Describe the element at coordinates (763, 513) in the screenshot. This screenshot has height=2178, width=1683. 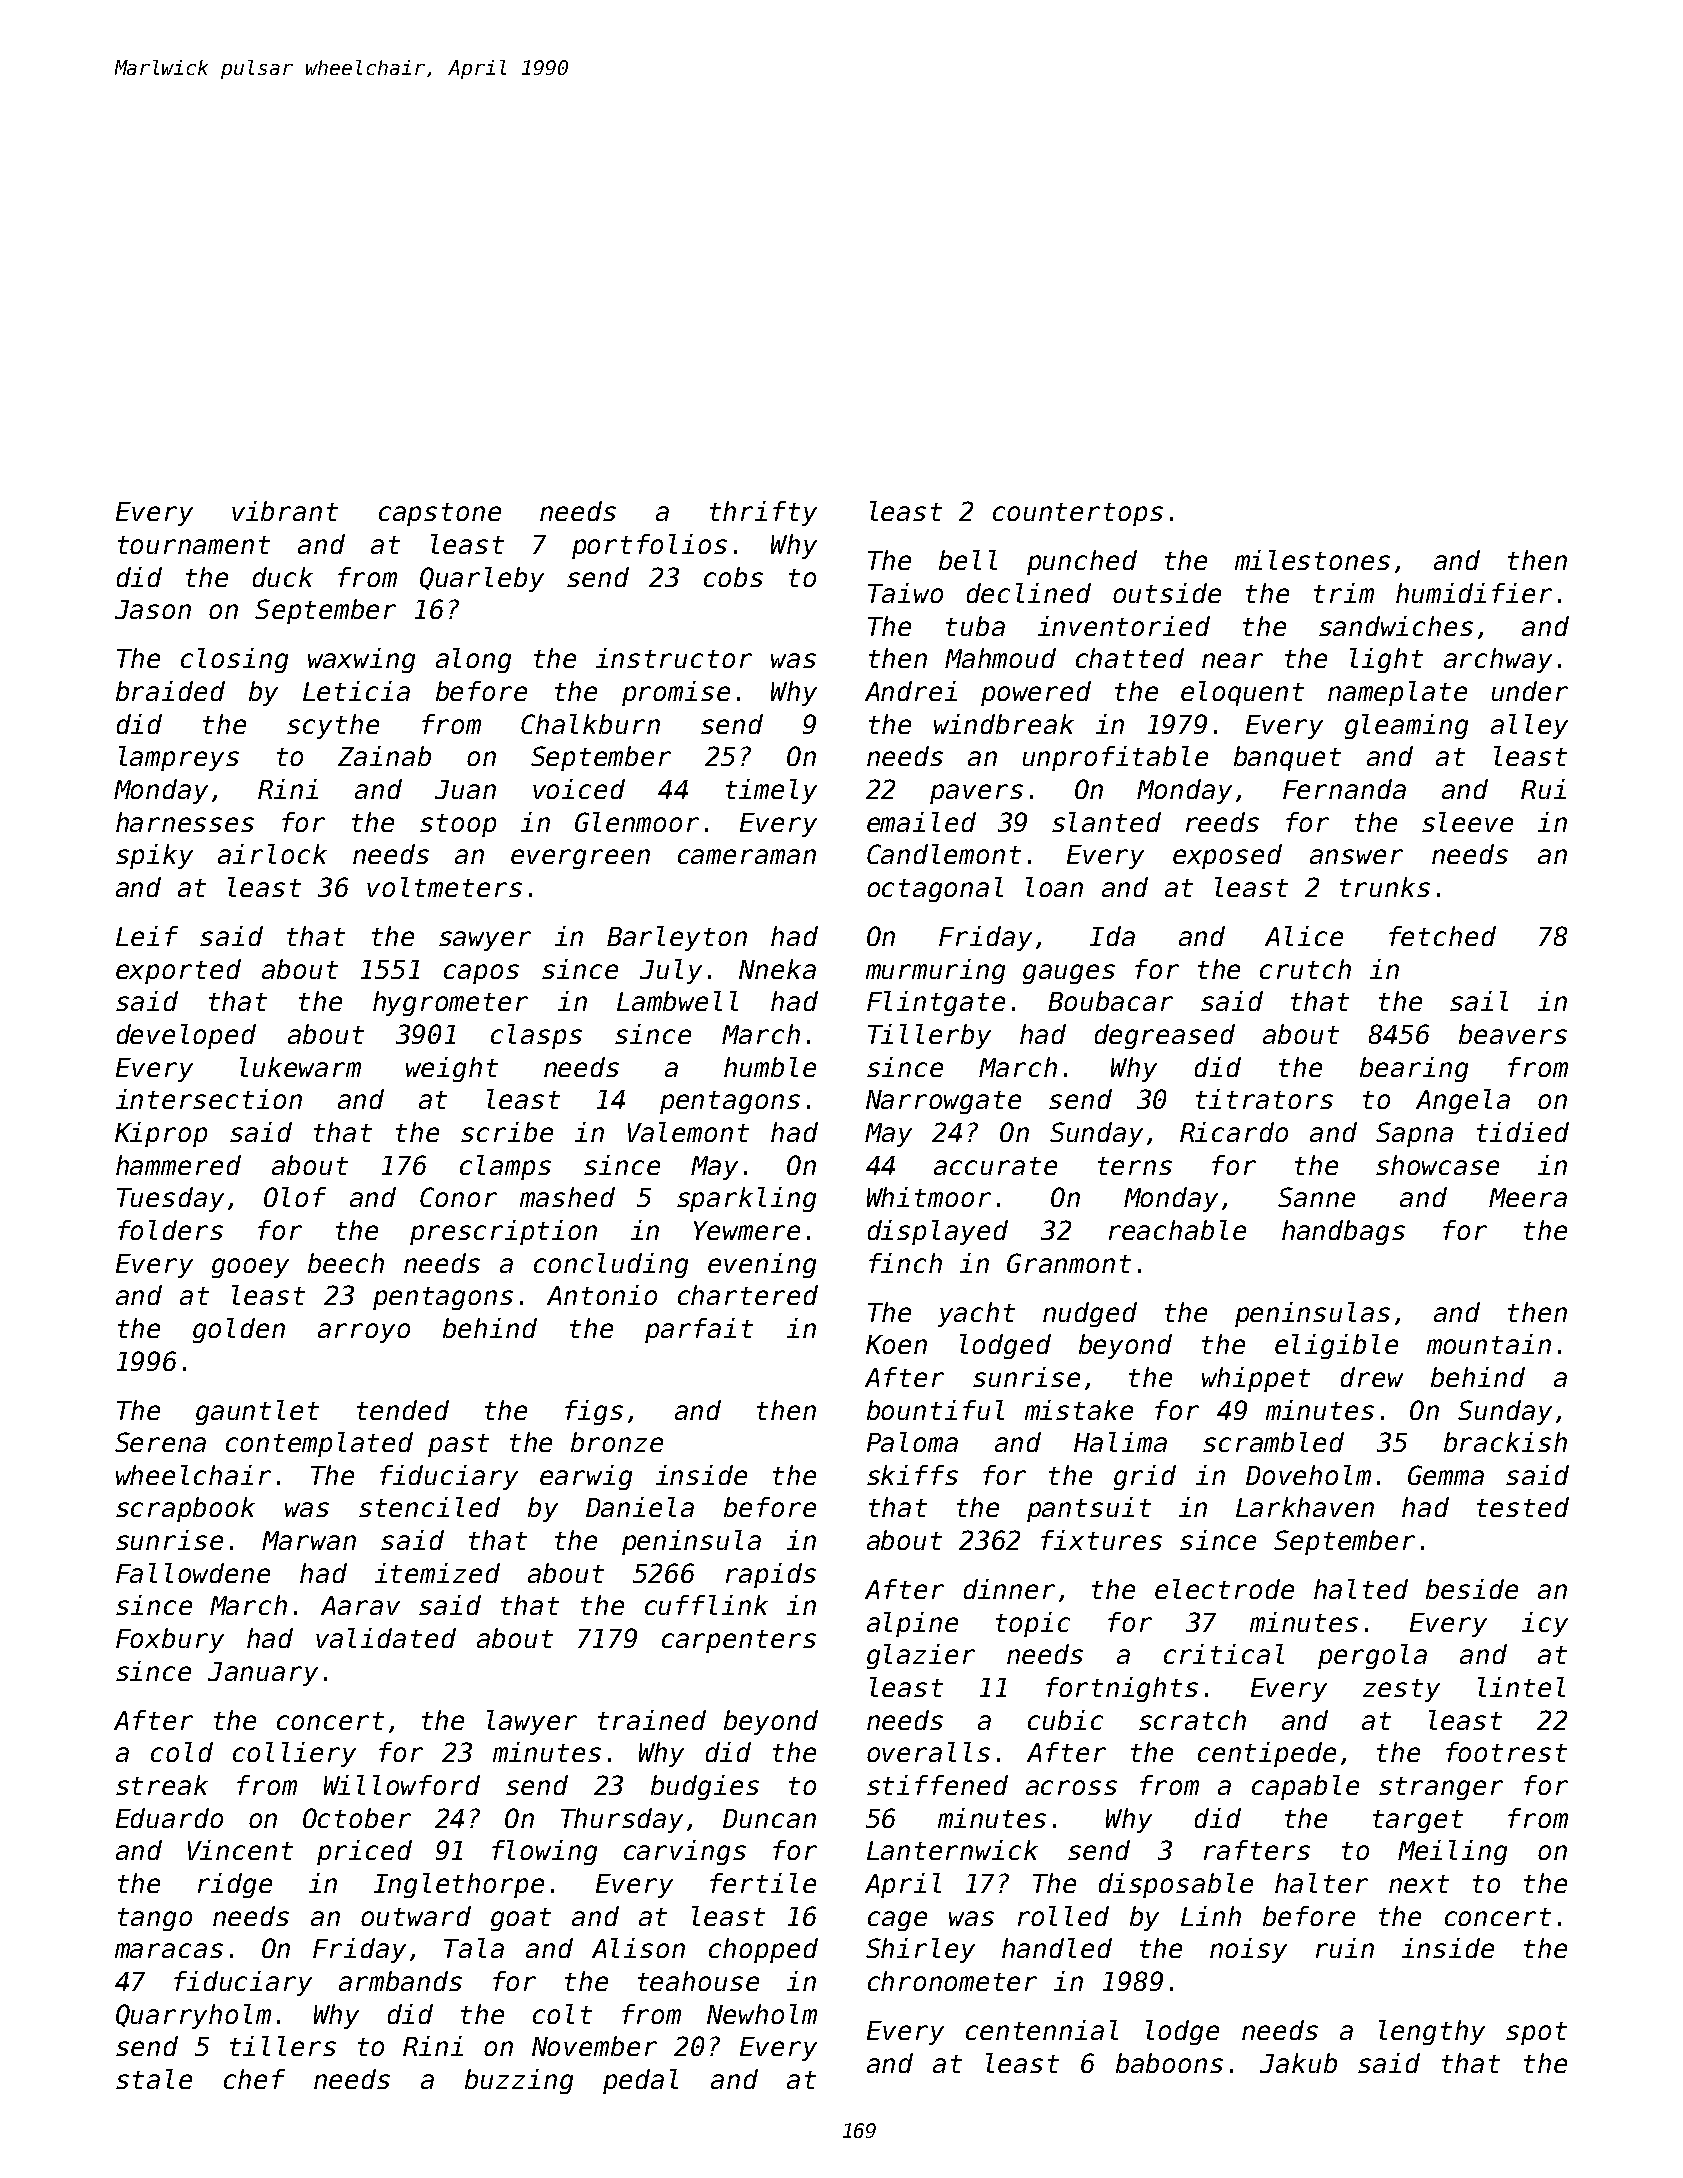
I see `thrifty` at that location.
